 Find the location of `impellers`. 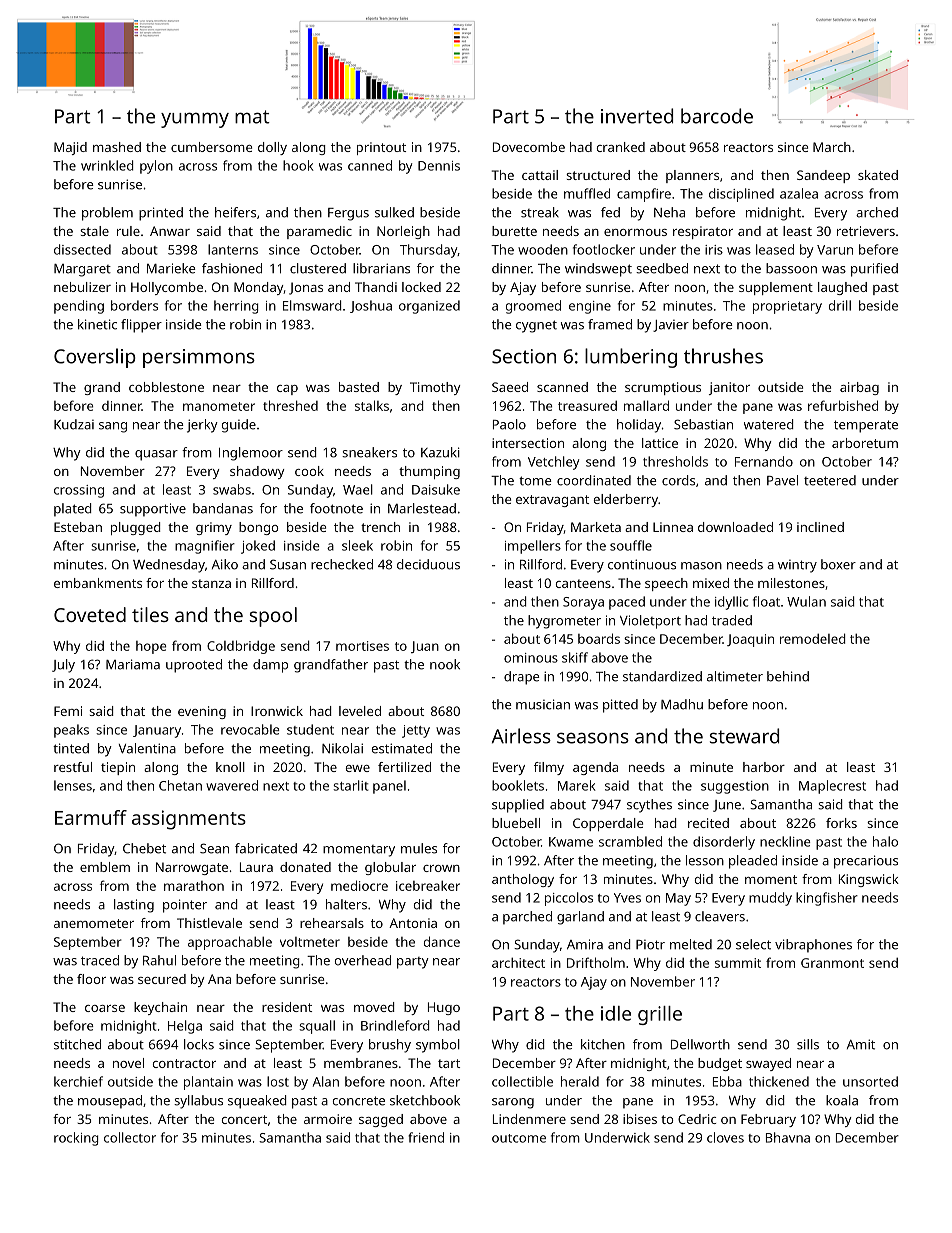

impellers is located at coordinates (533, 547).
